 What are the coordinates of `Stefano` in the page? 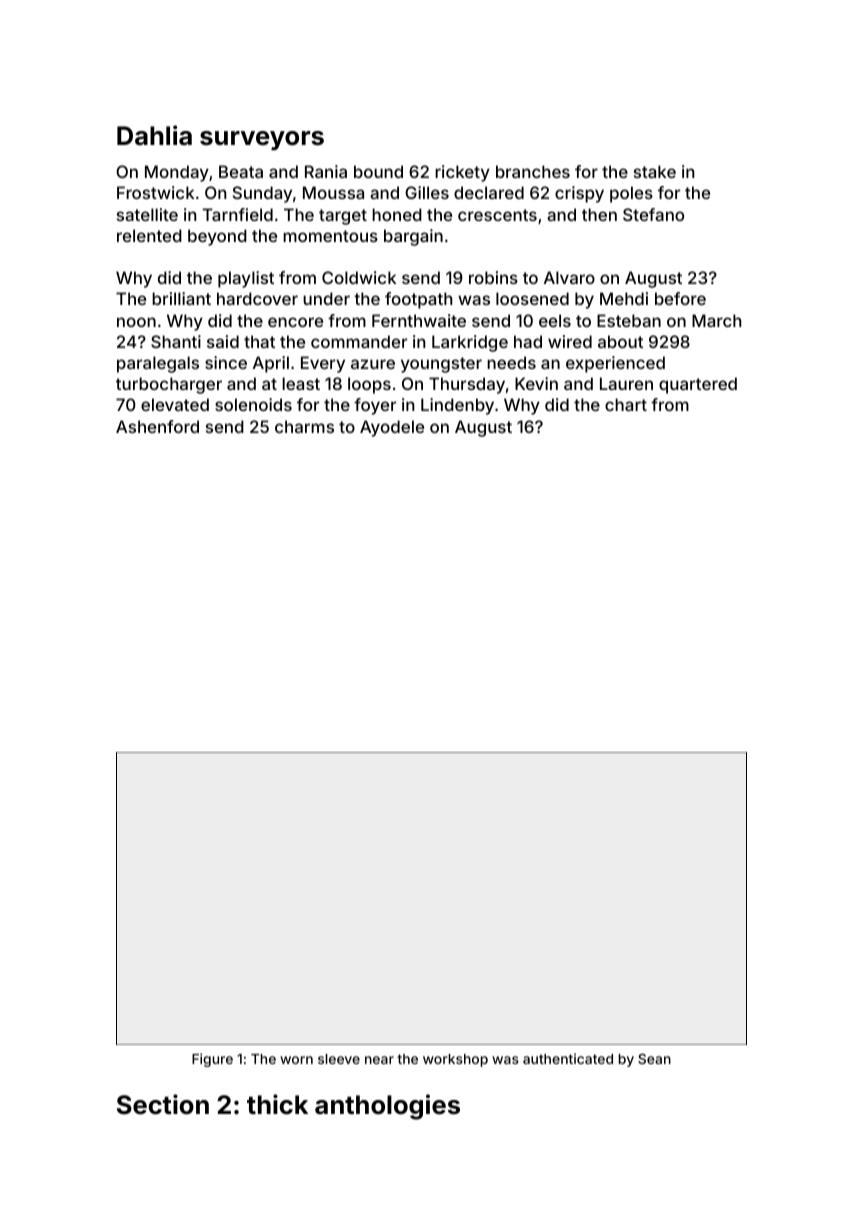 It's located at (653, 214).
